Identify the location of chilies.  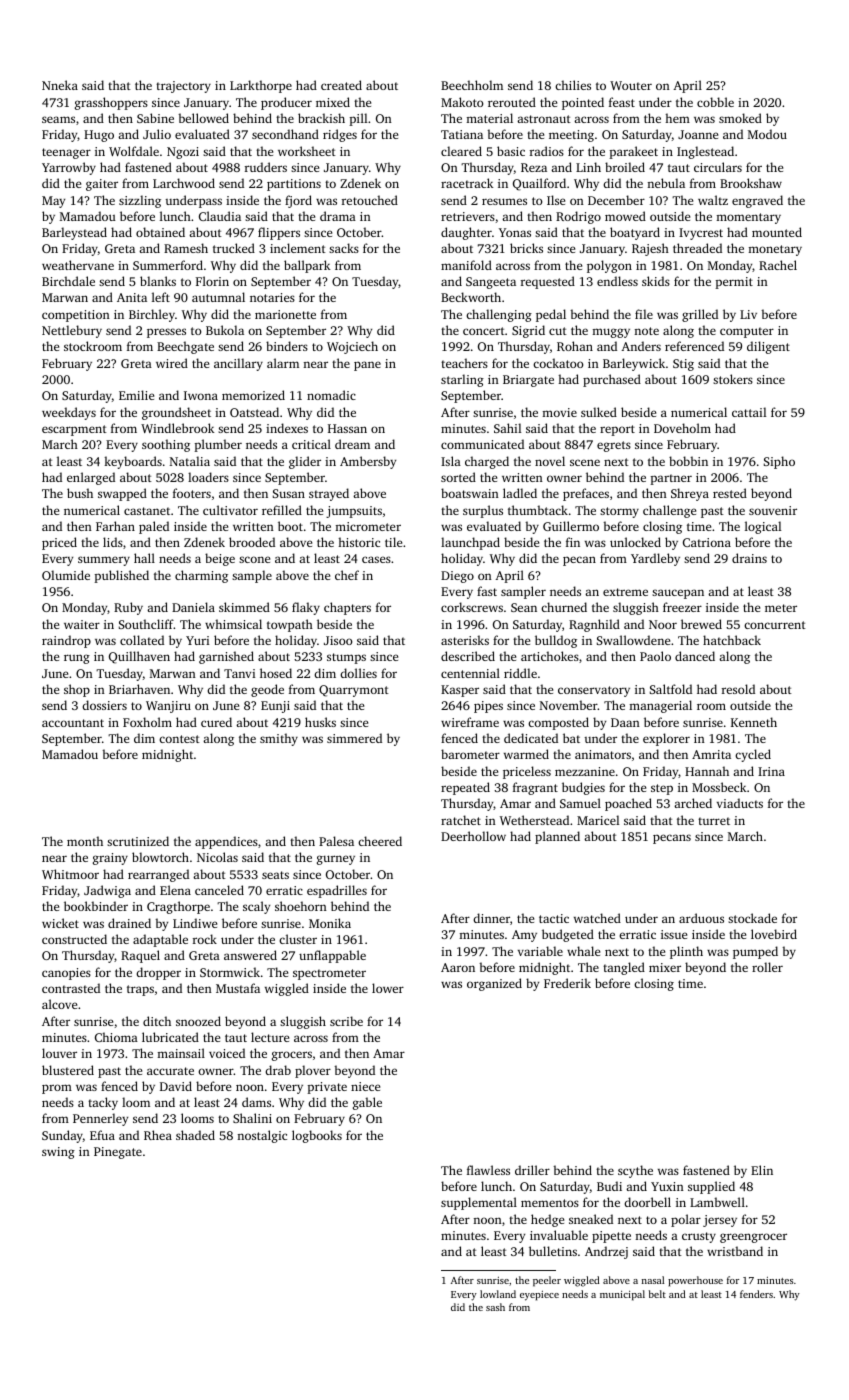
(573, 85).
